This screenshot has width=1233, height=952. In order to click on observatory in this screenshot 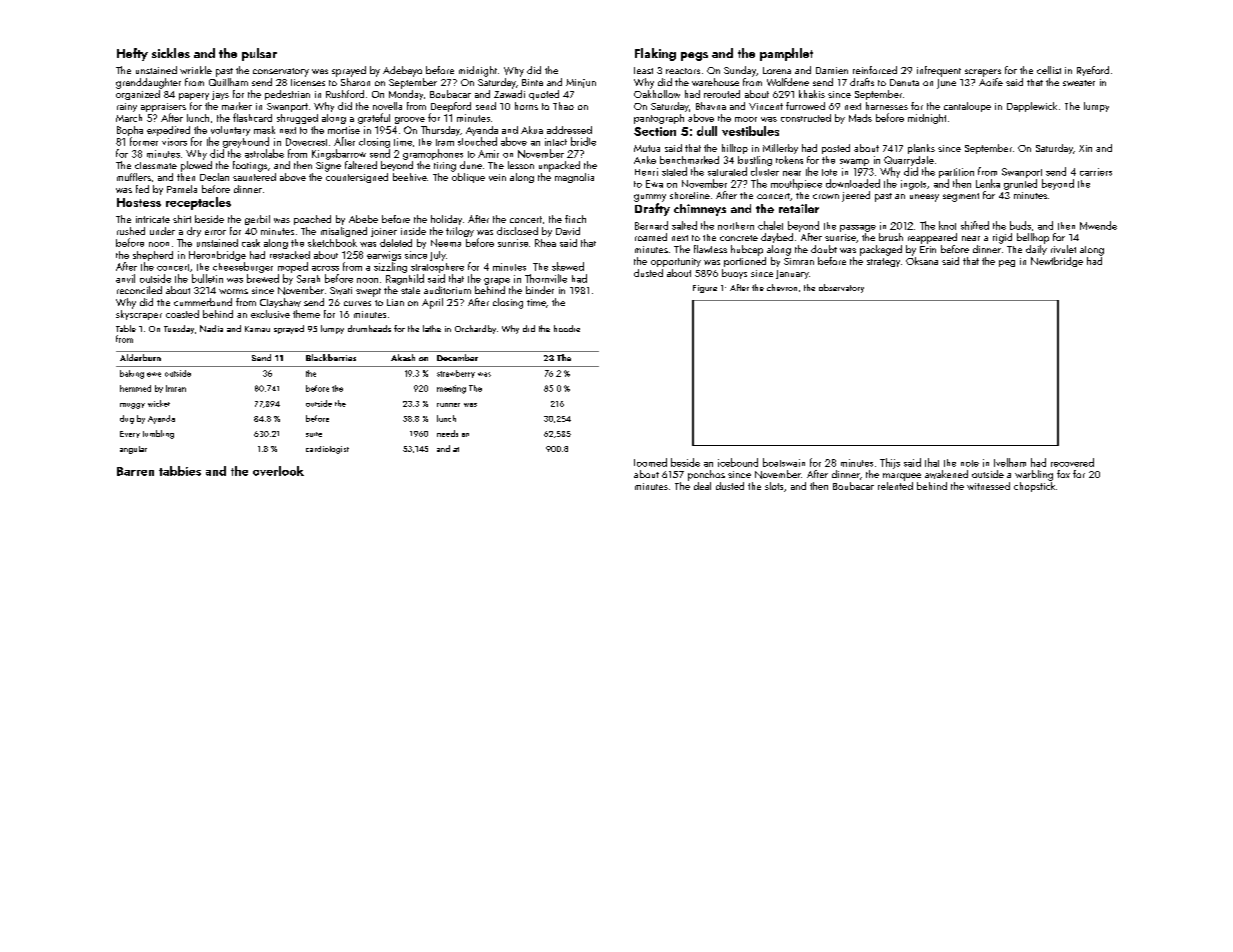, I will do `click(841, 288)`.
